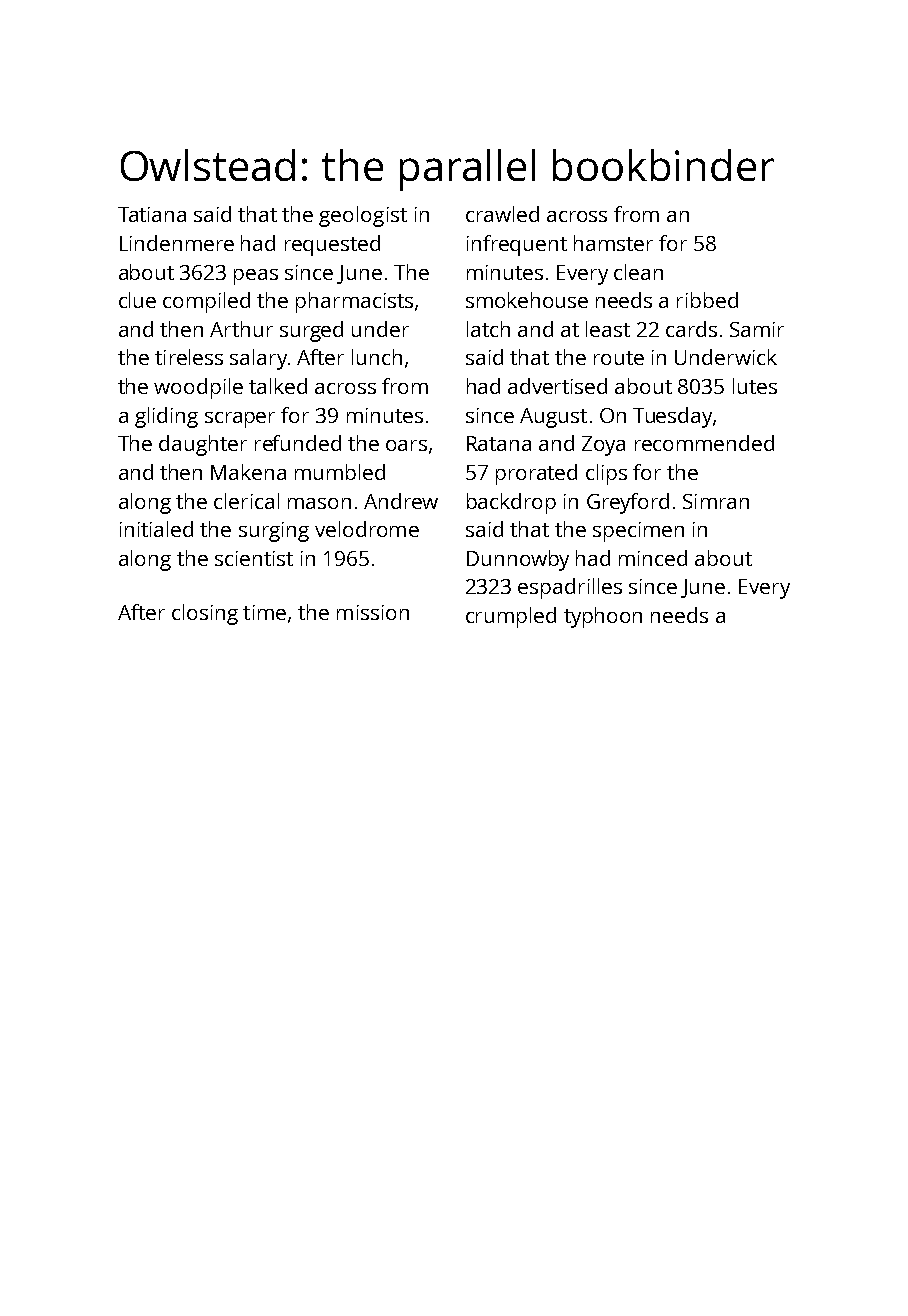 The image size is (908, 1316). Describe the element at coordinates (377, 357) in the page. I see `lunch` at that location.
